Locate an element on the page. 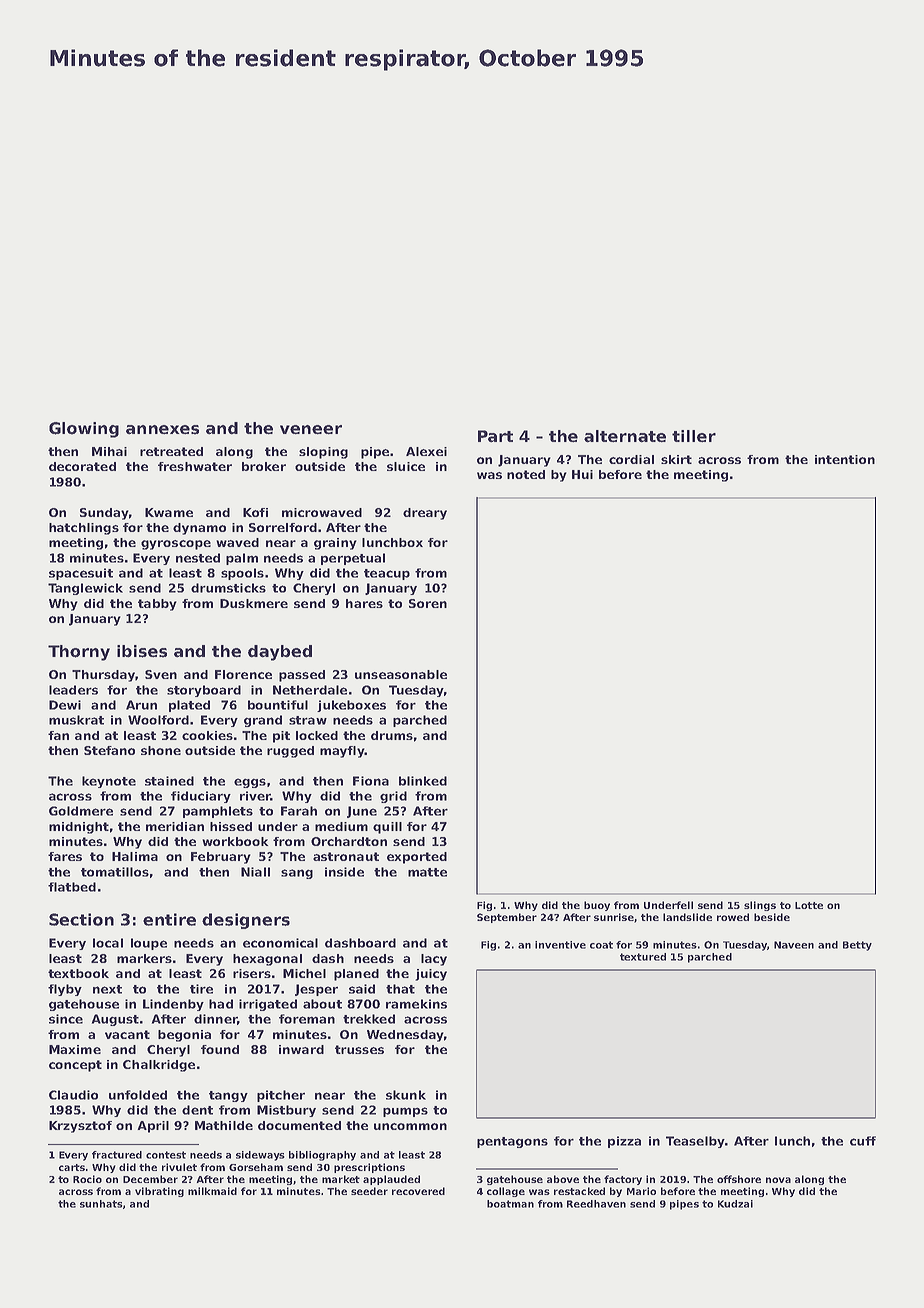 Image resolution: width=924 pixels, height=1308 pixels. sunhats is located at coordinates (101, 1204).
